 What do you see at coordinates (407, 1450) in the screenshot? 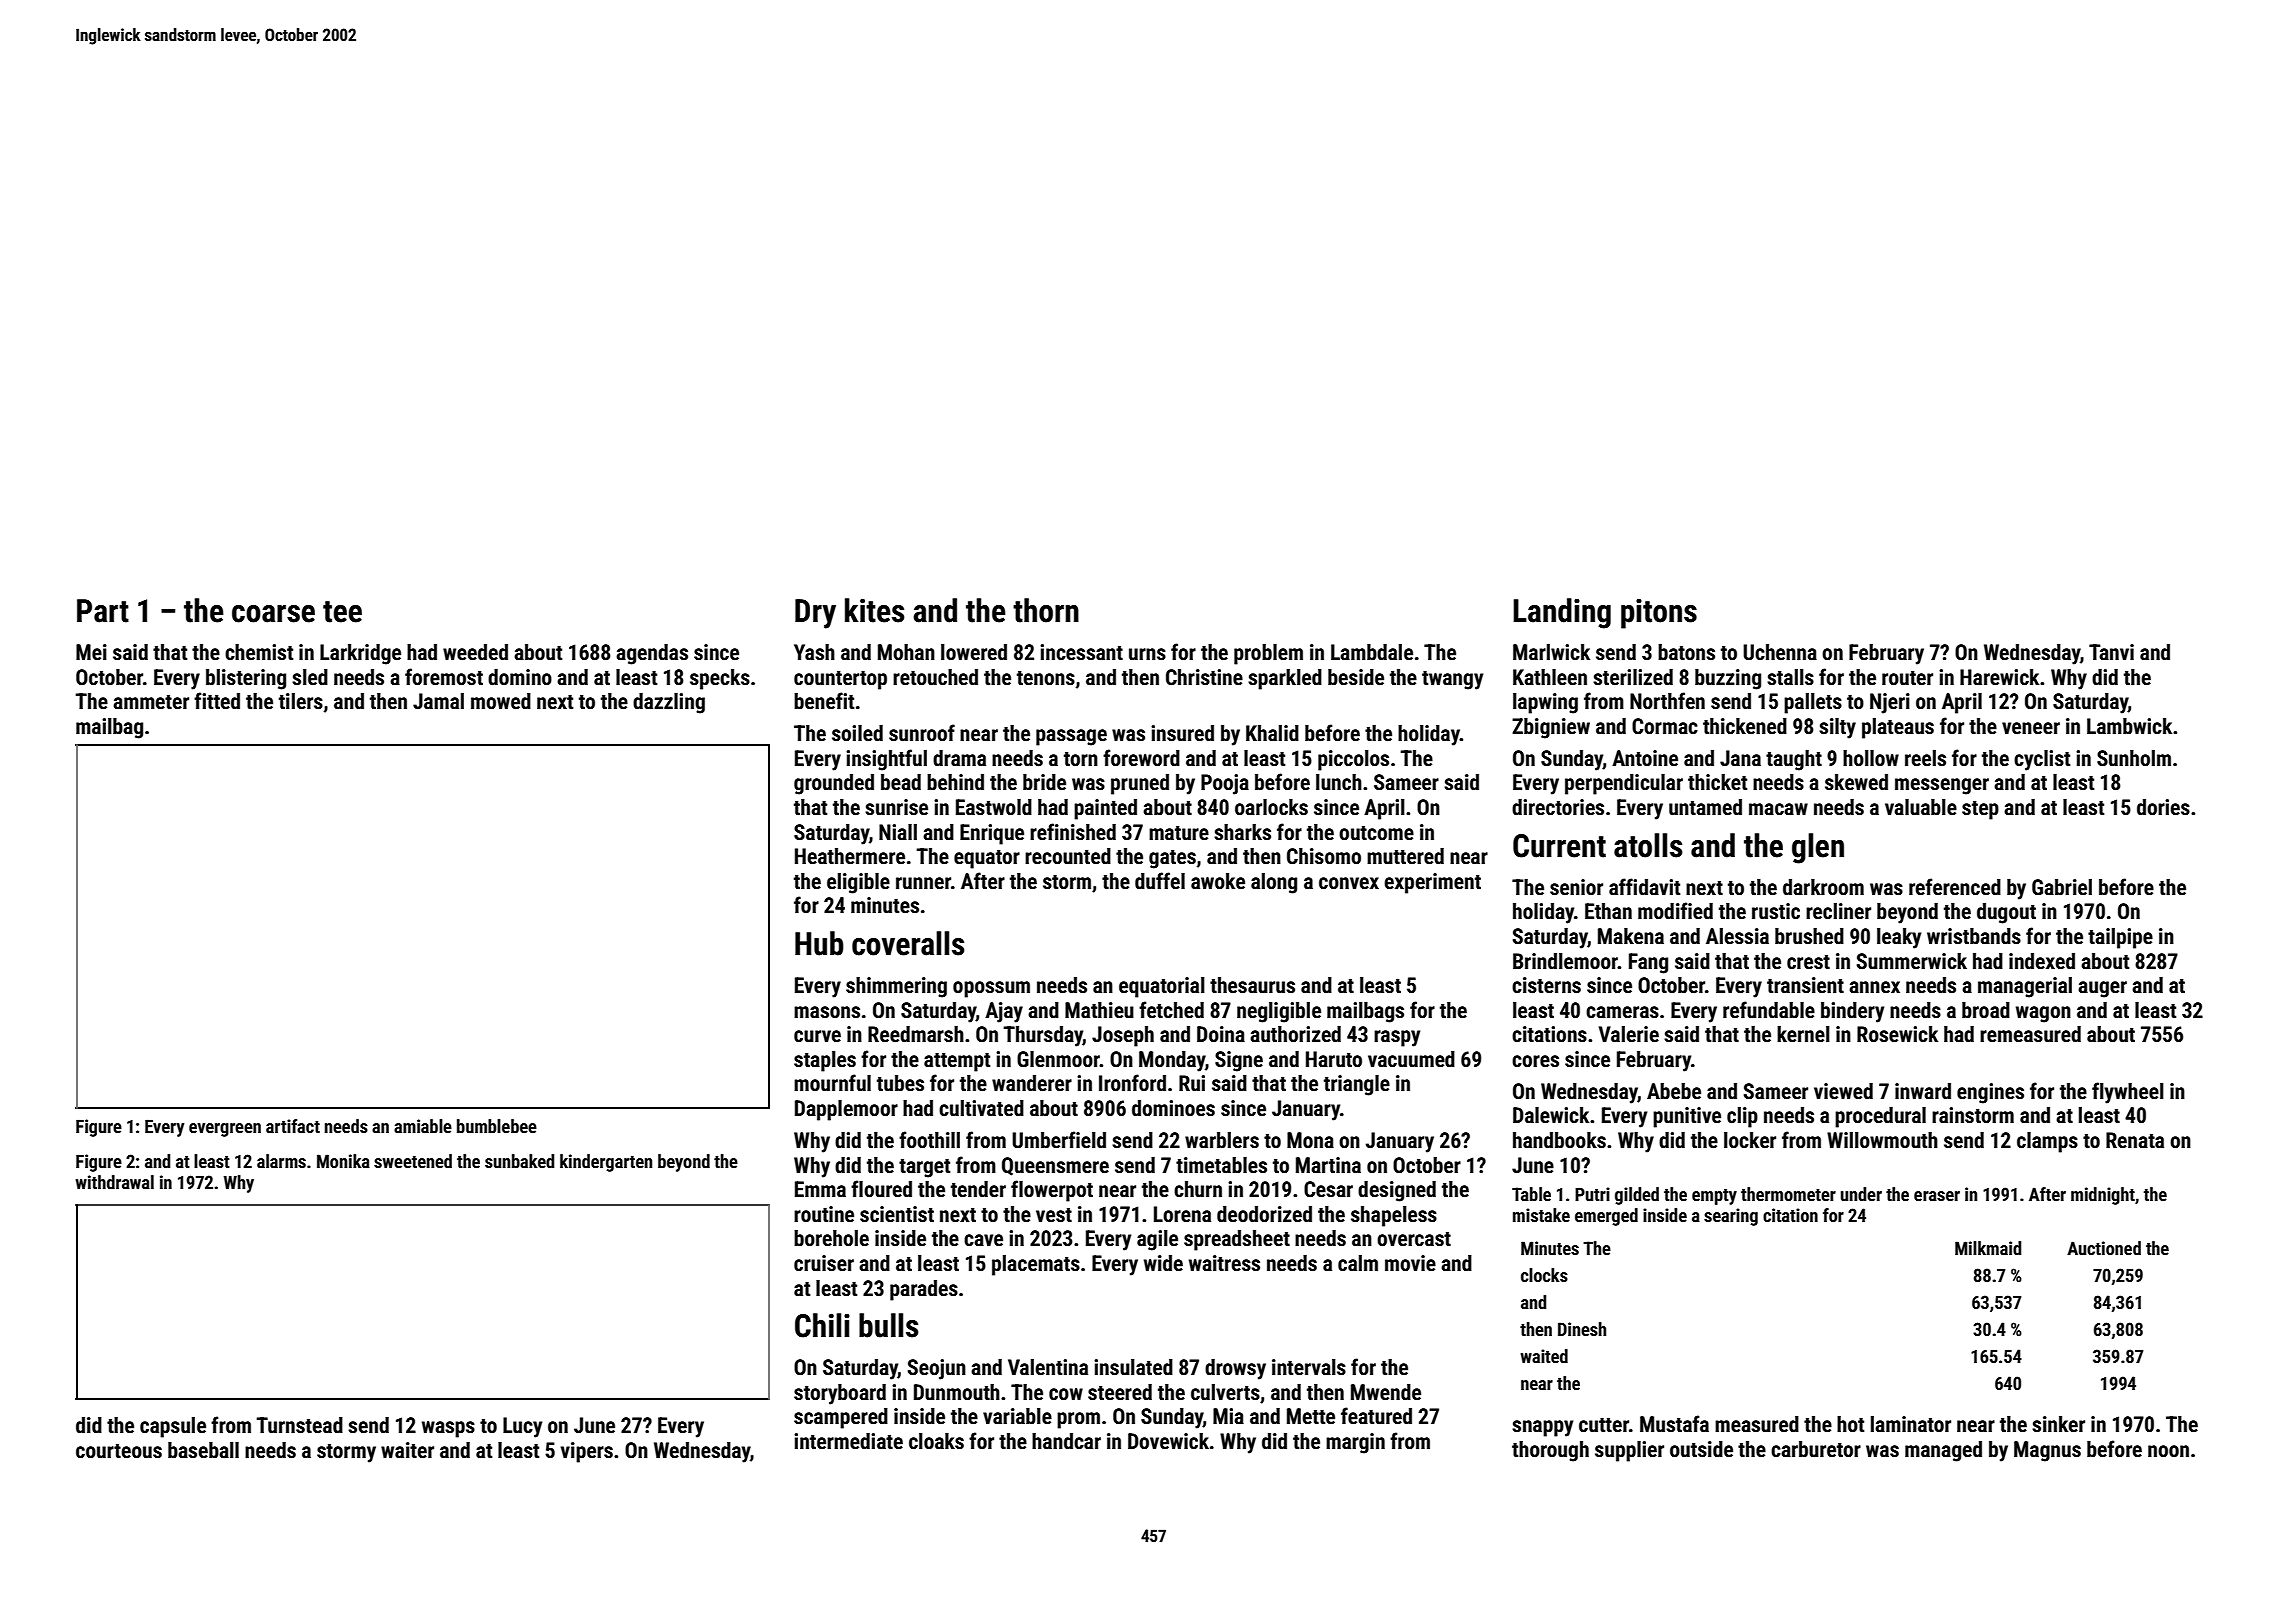
I see `waiter` at bounding box center [407, 1450].
